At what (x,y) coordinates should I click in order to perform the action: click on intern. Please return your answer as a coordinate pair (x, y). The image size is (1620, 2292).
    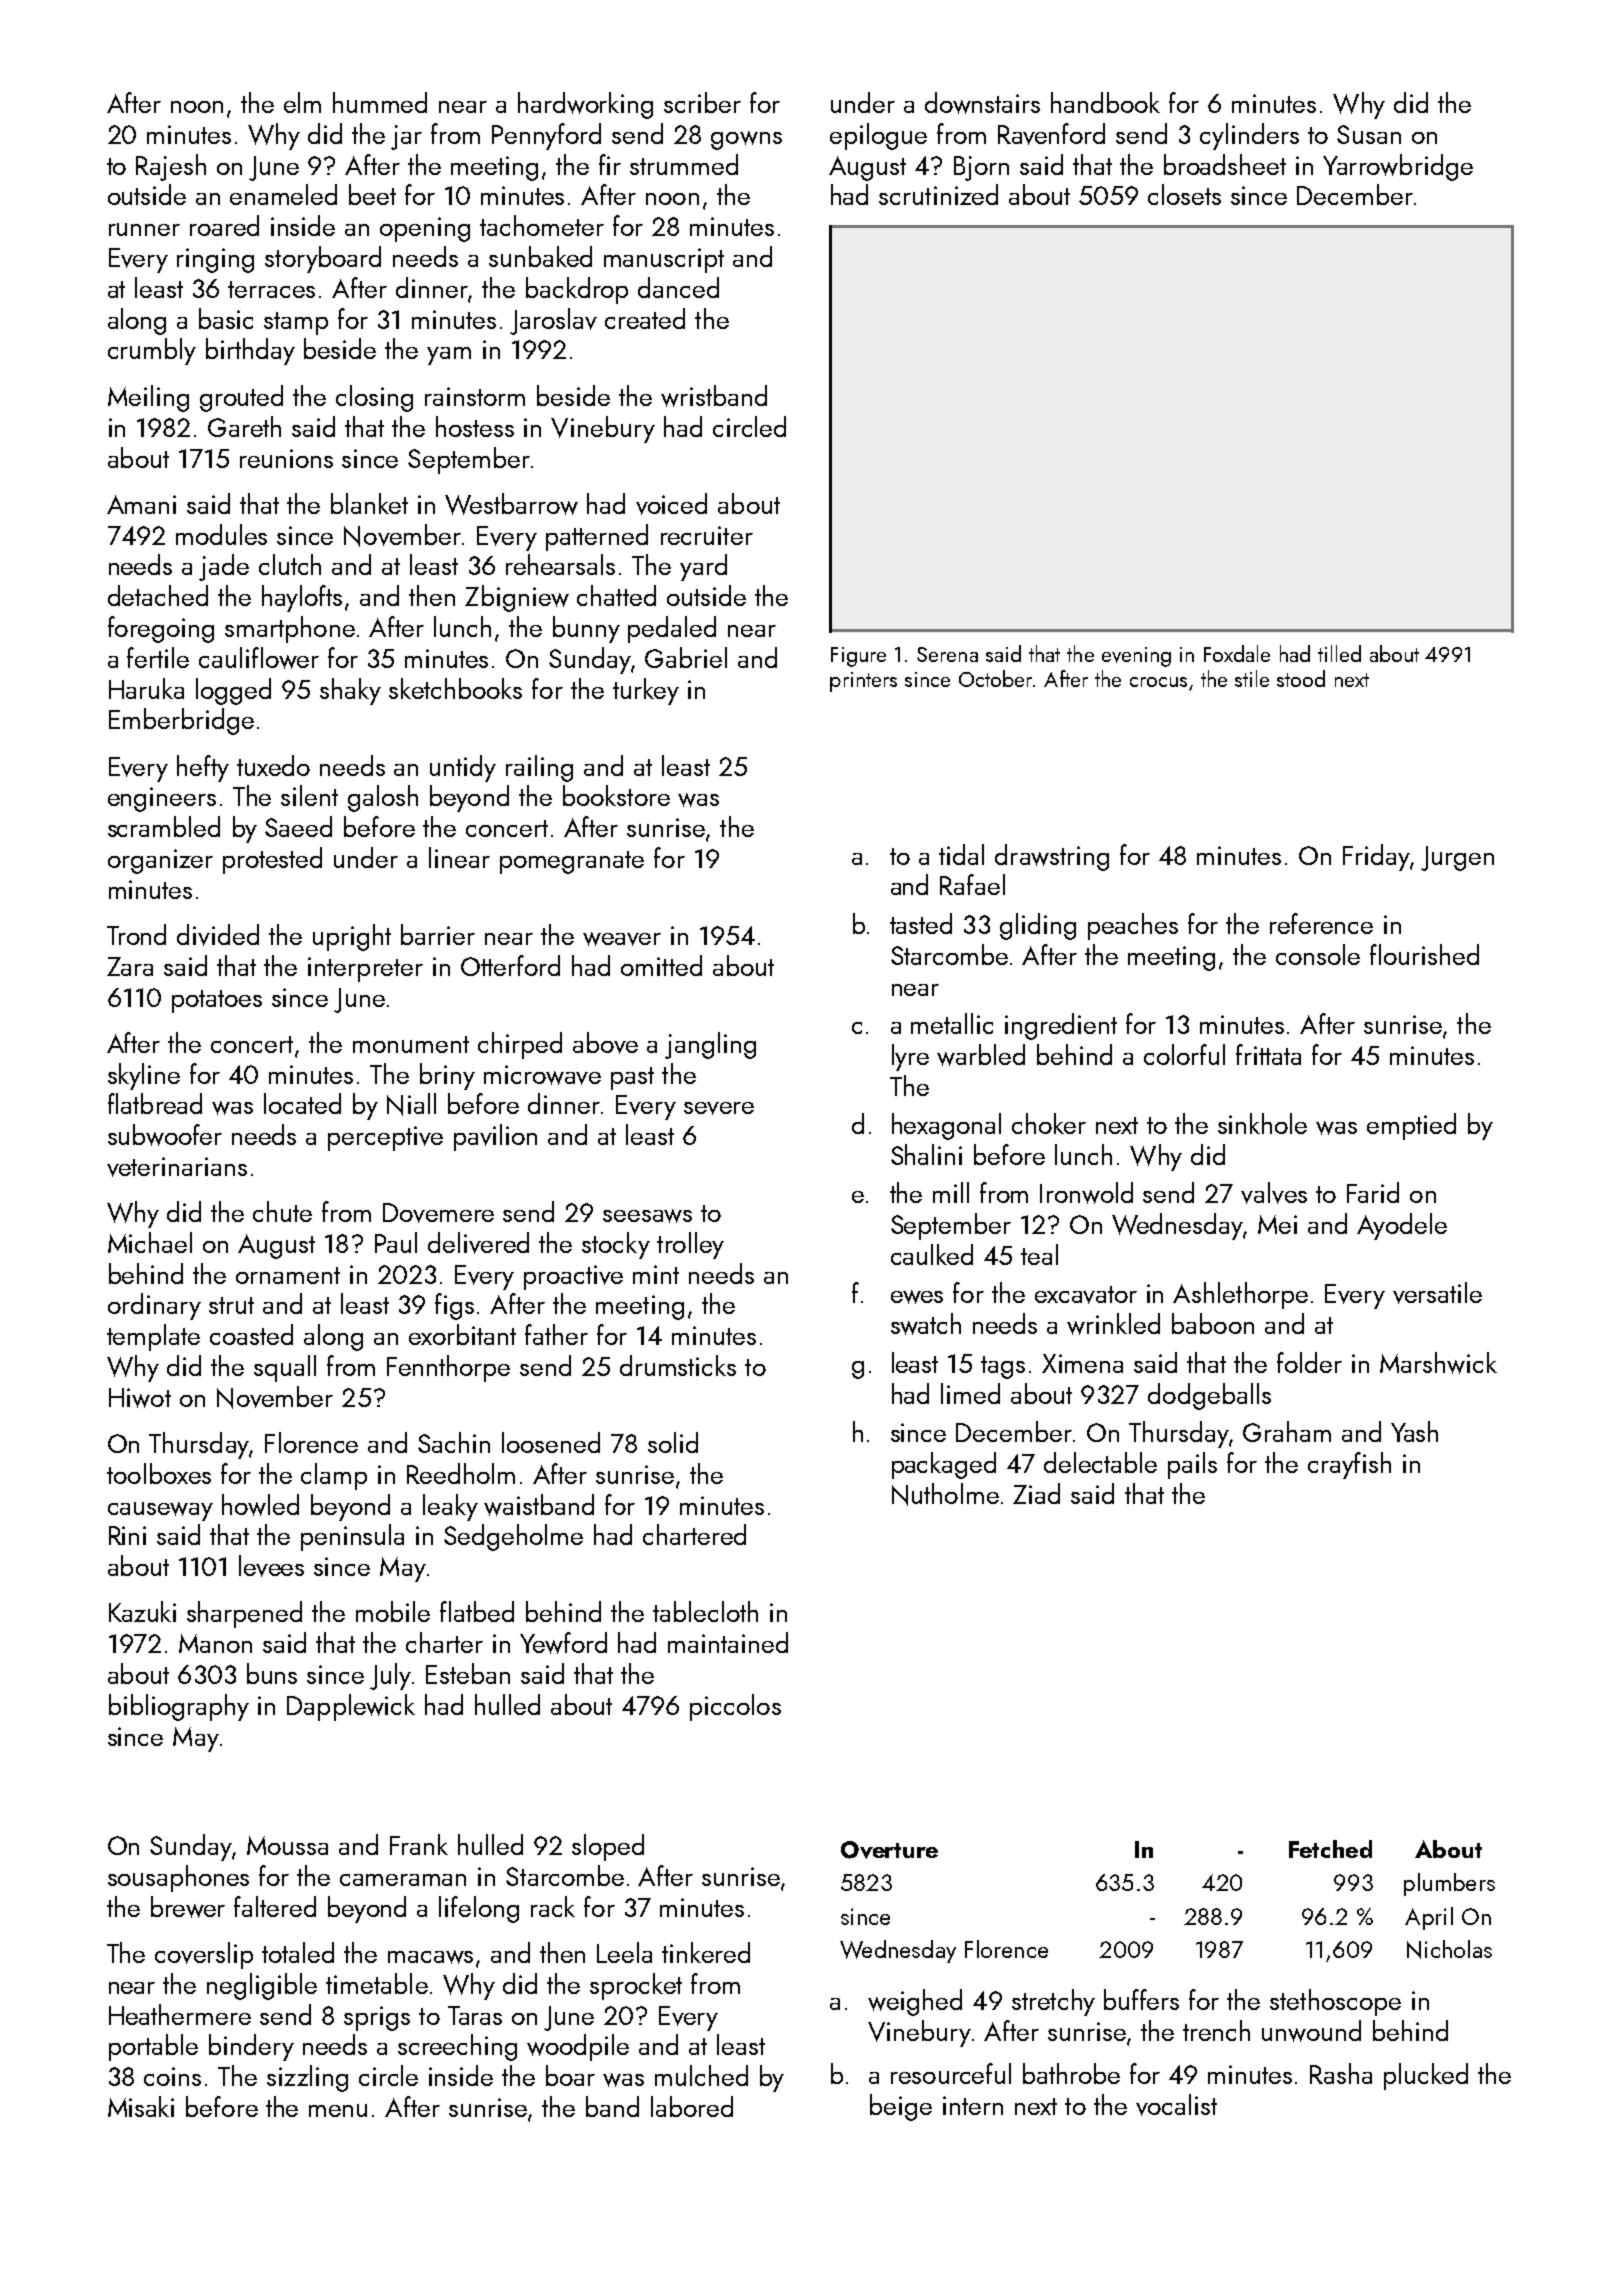
    Looking at the image, I should click on (973, 2105).
